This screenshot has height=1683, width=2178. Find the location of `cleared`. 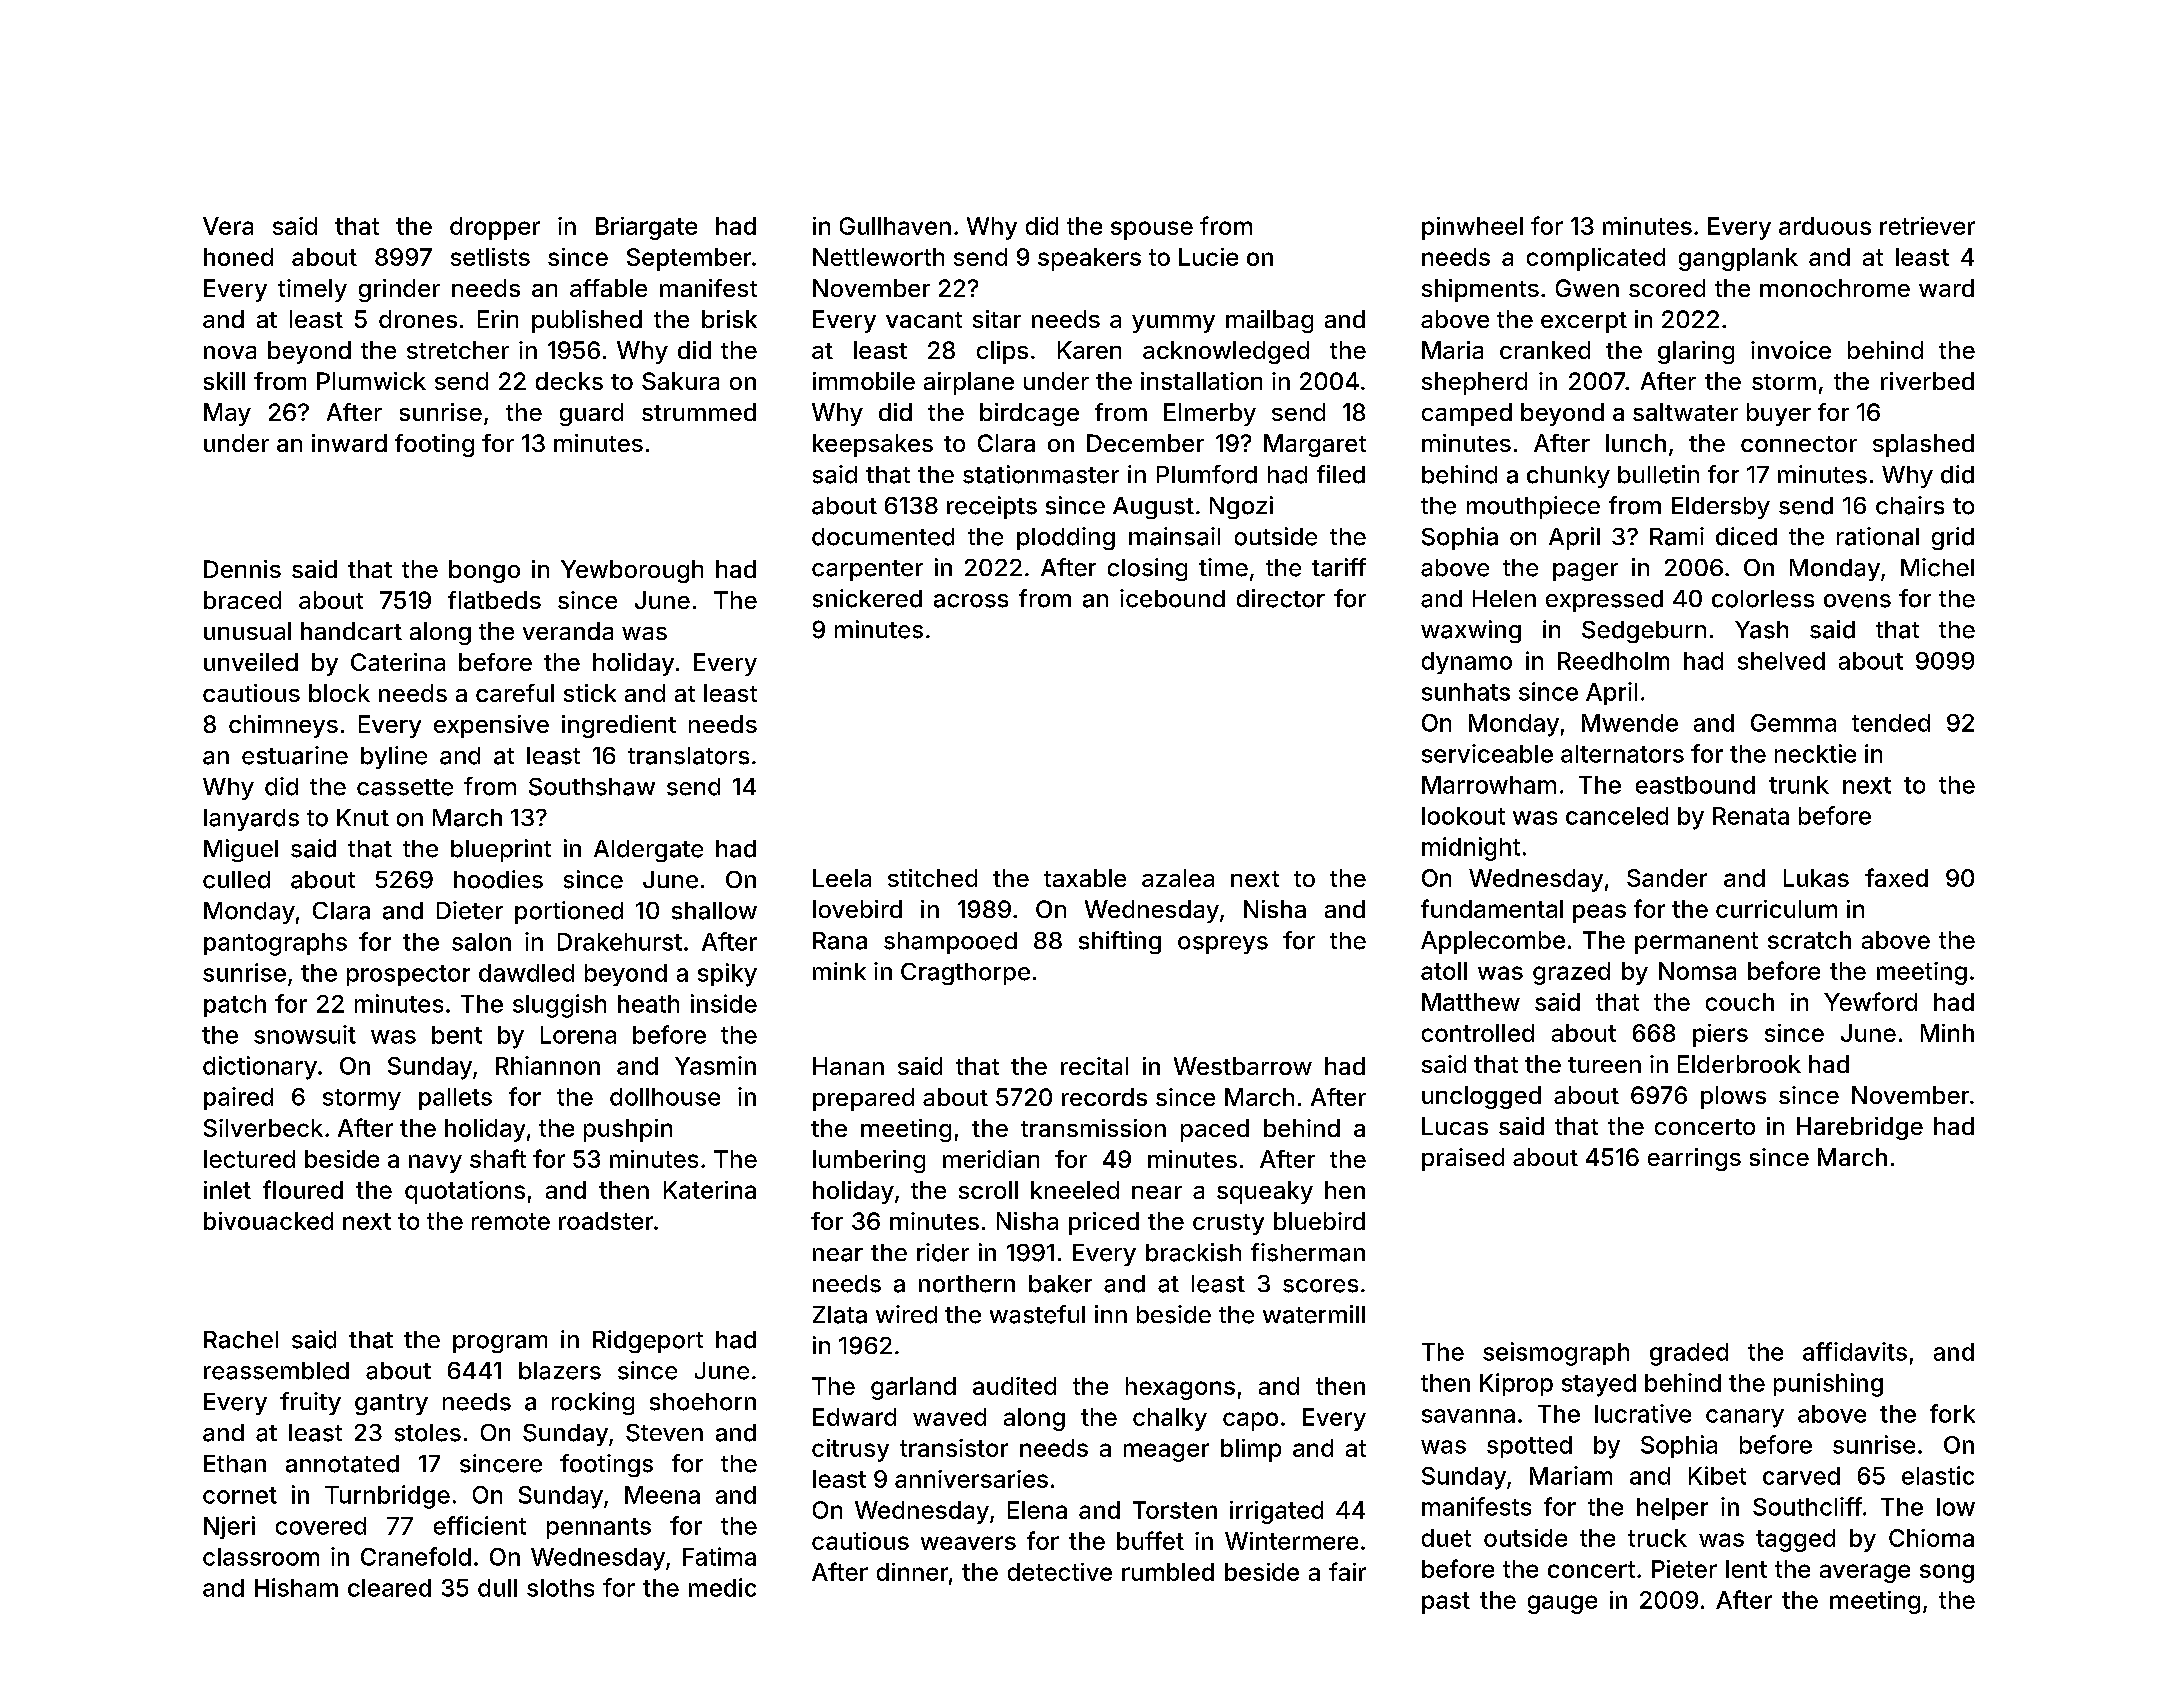

cleared is located at coordinates (389, 1588).
